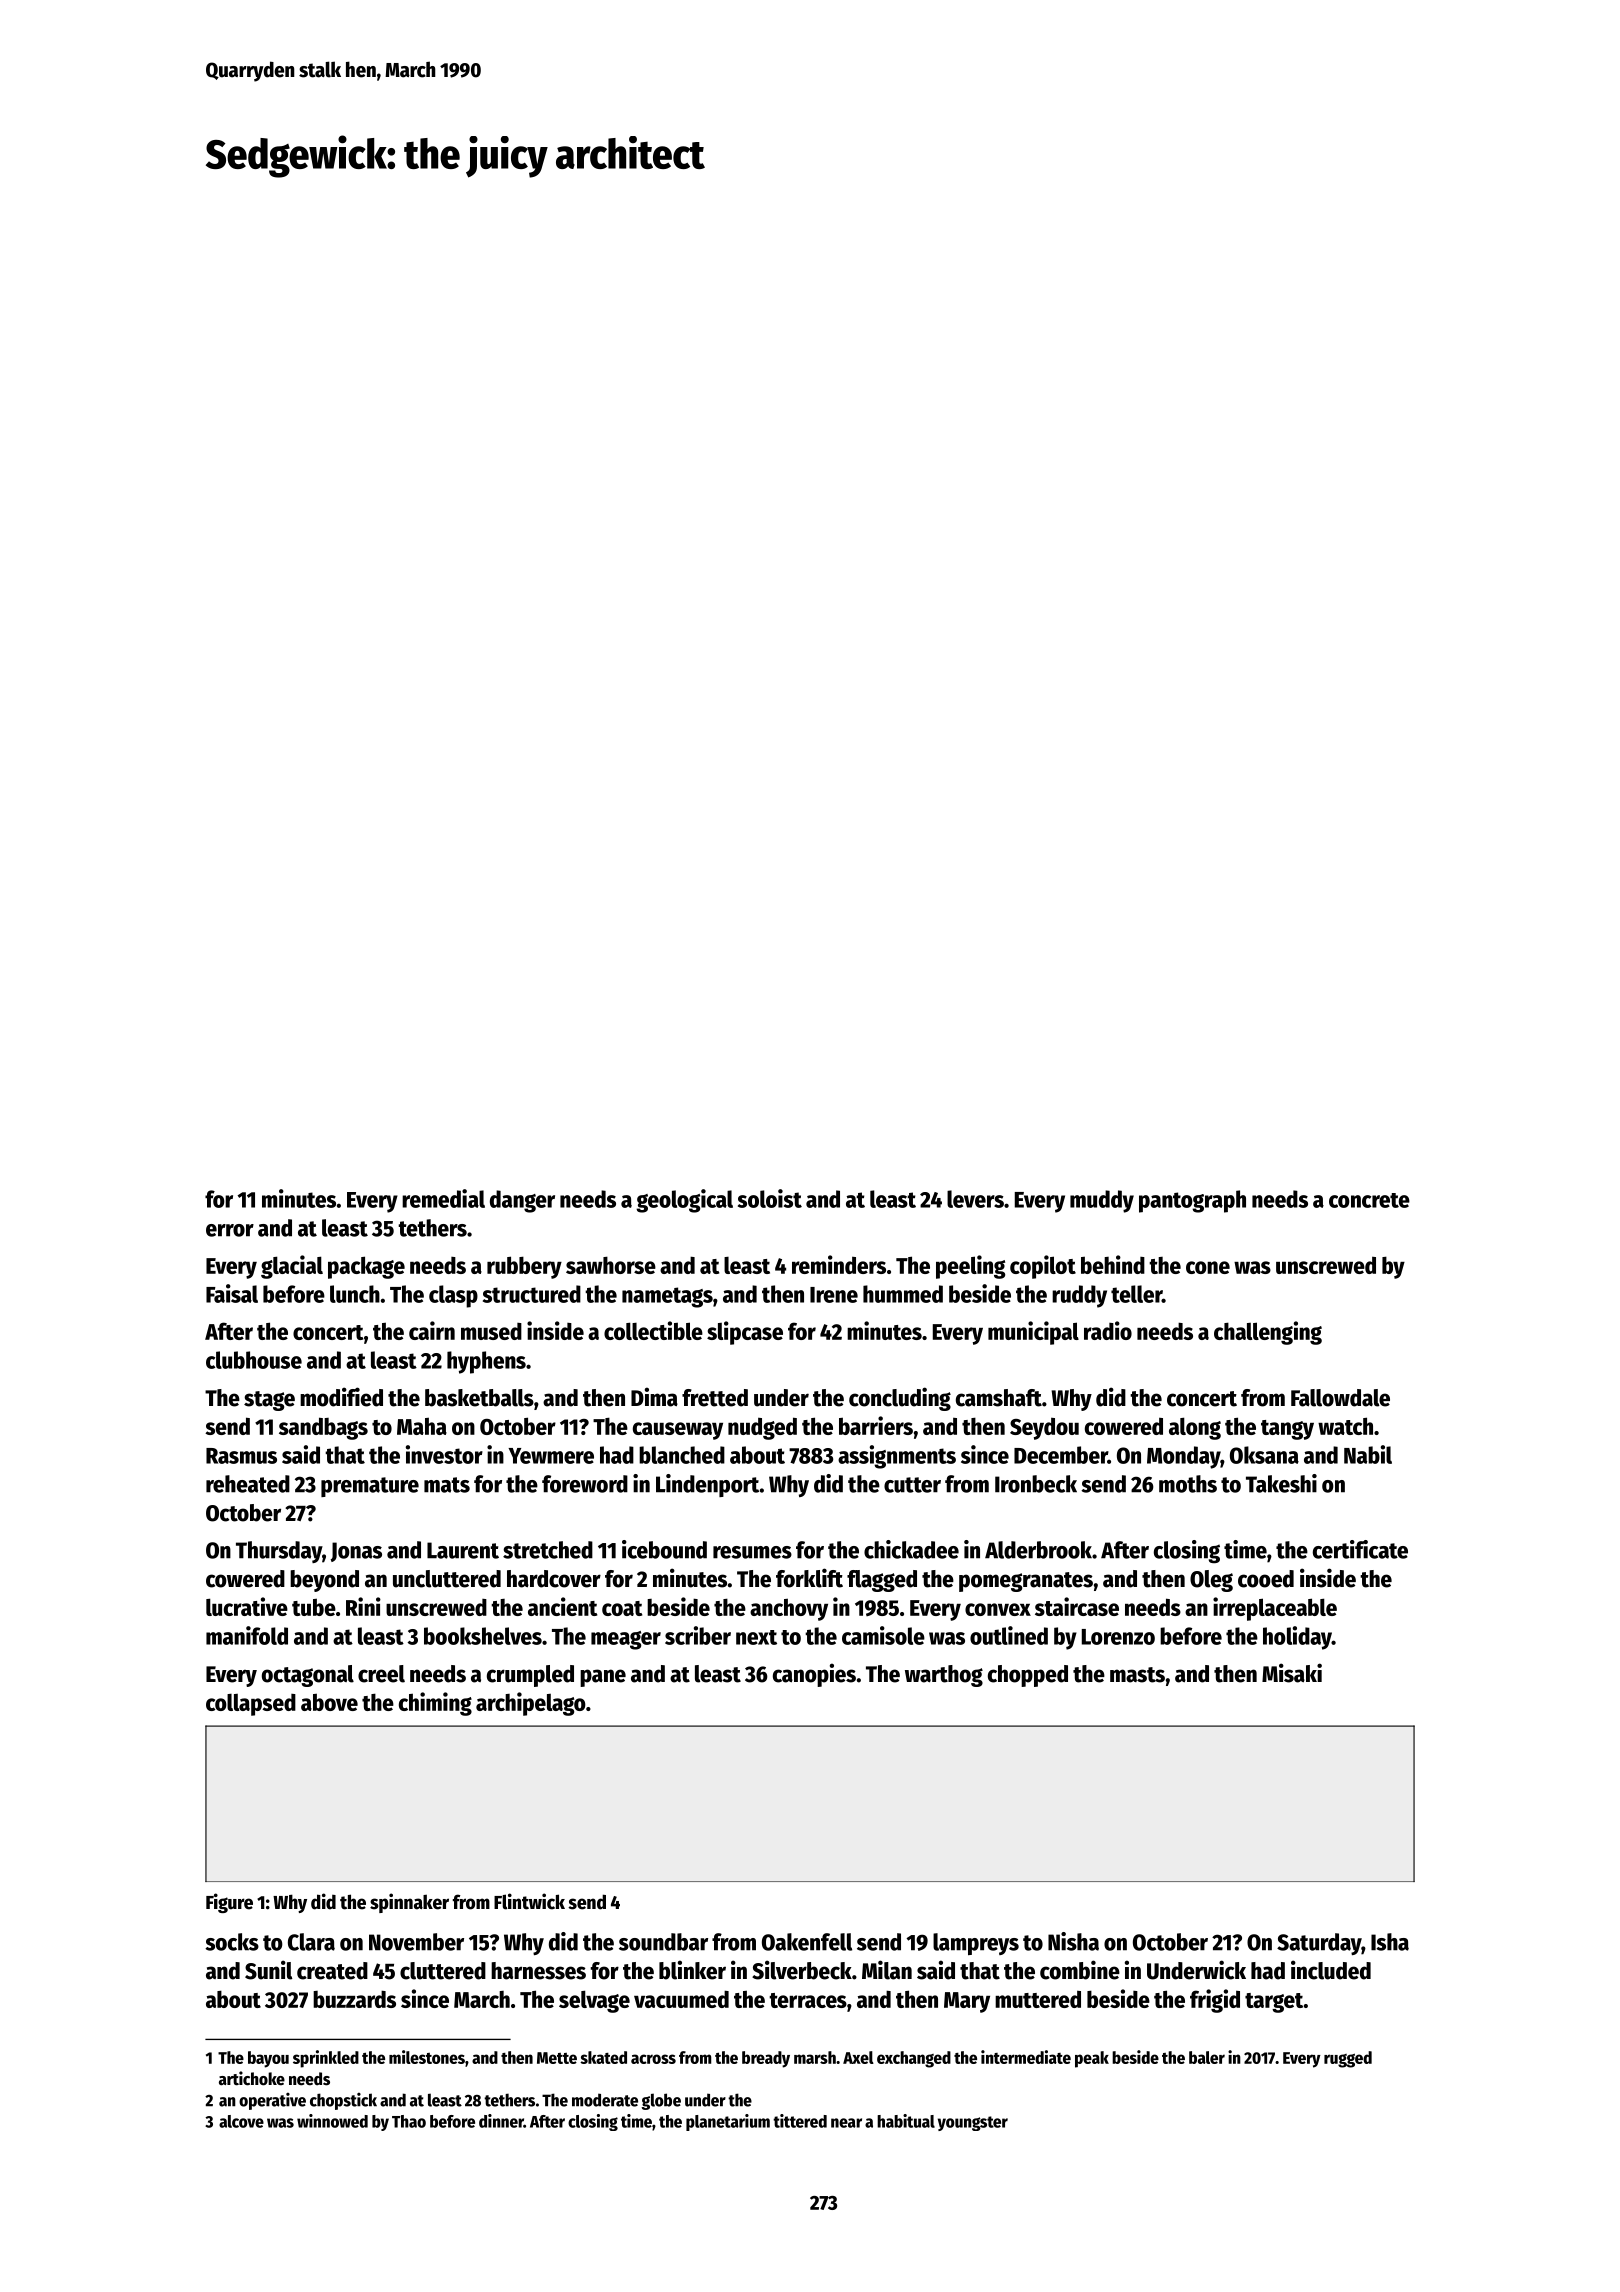 This screenshot has height=2292, width=1620. I want to click on planetarium, so click(728, 2122).
